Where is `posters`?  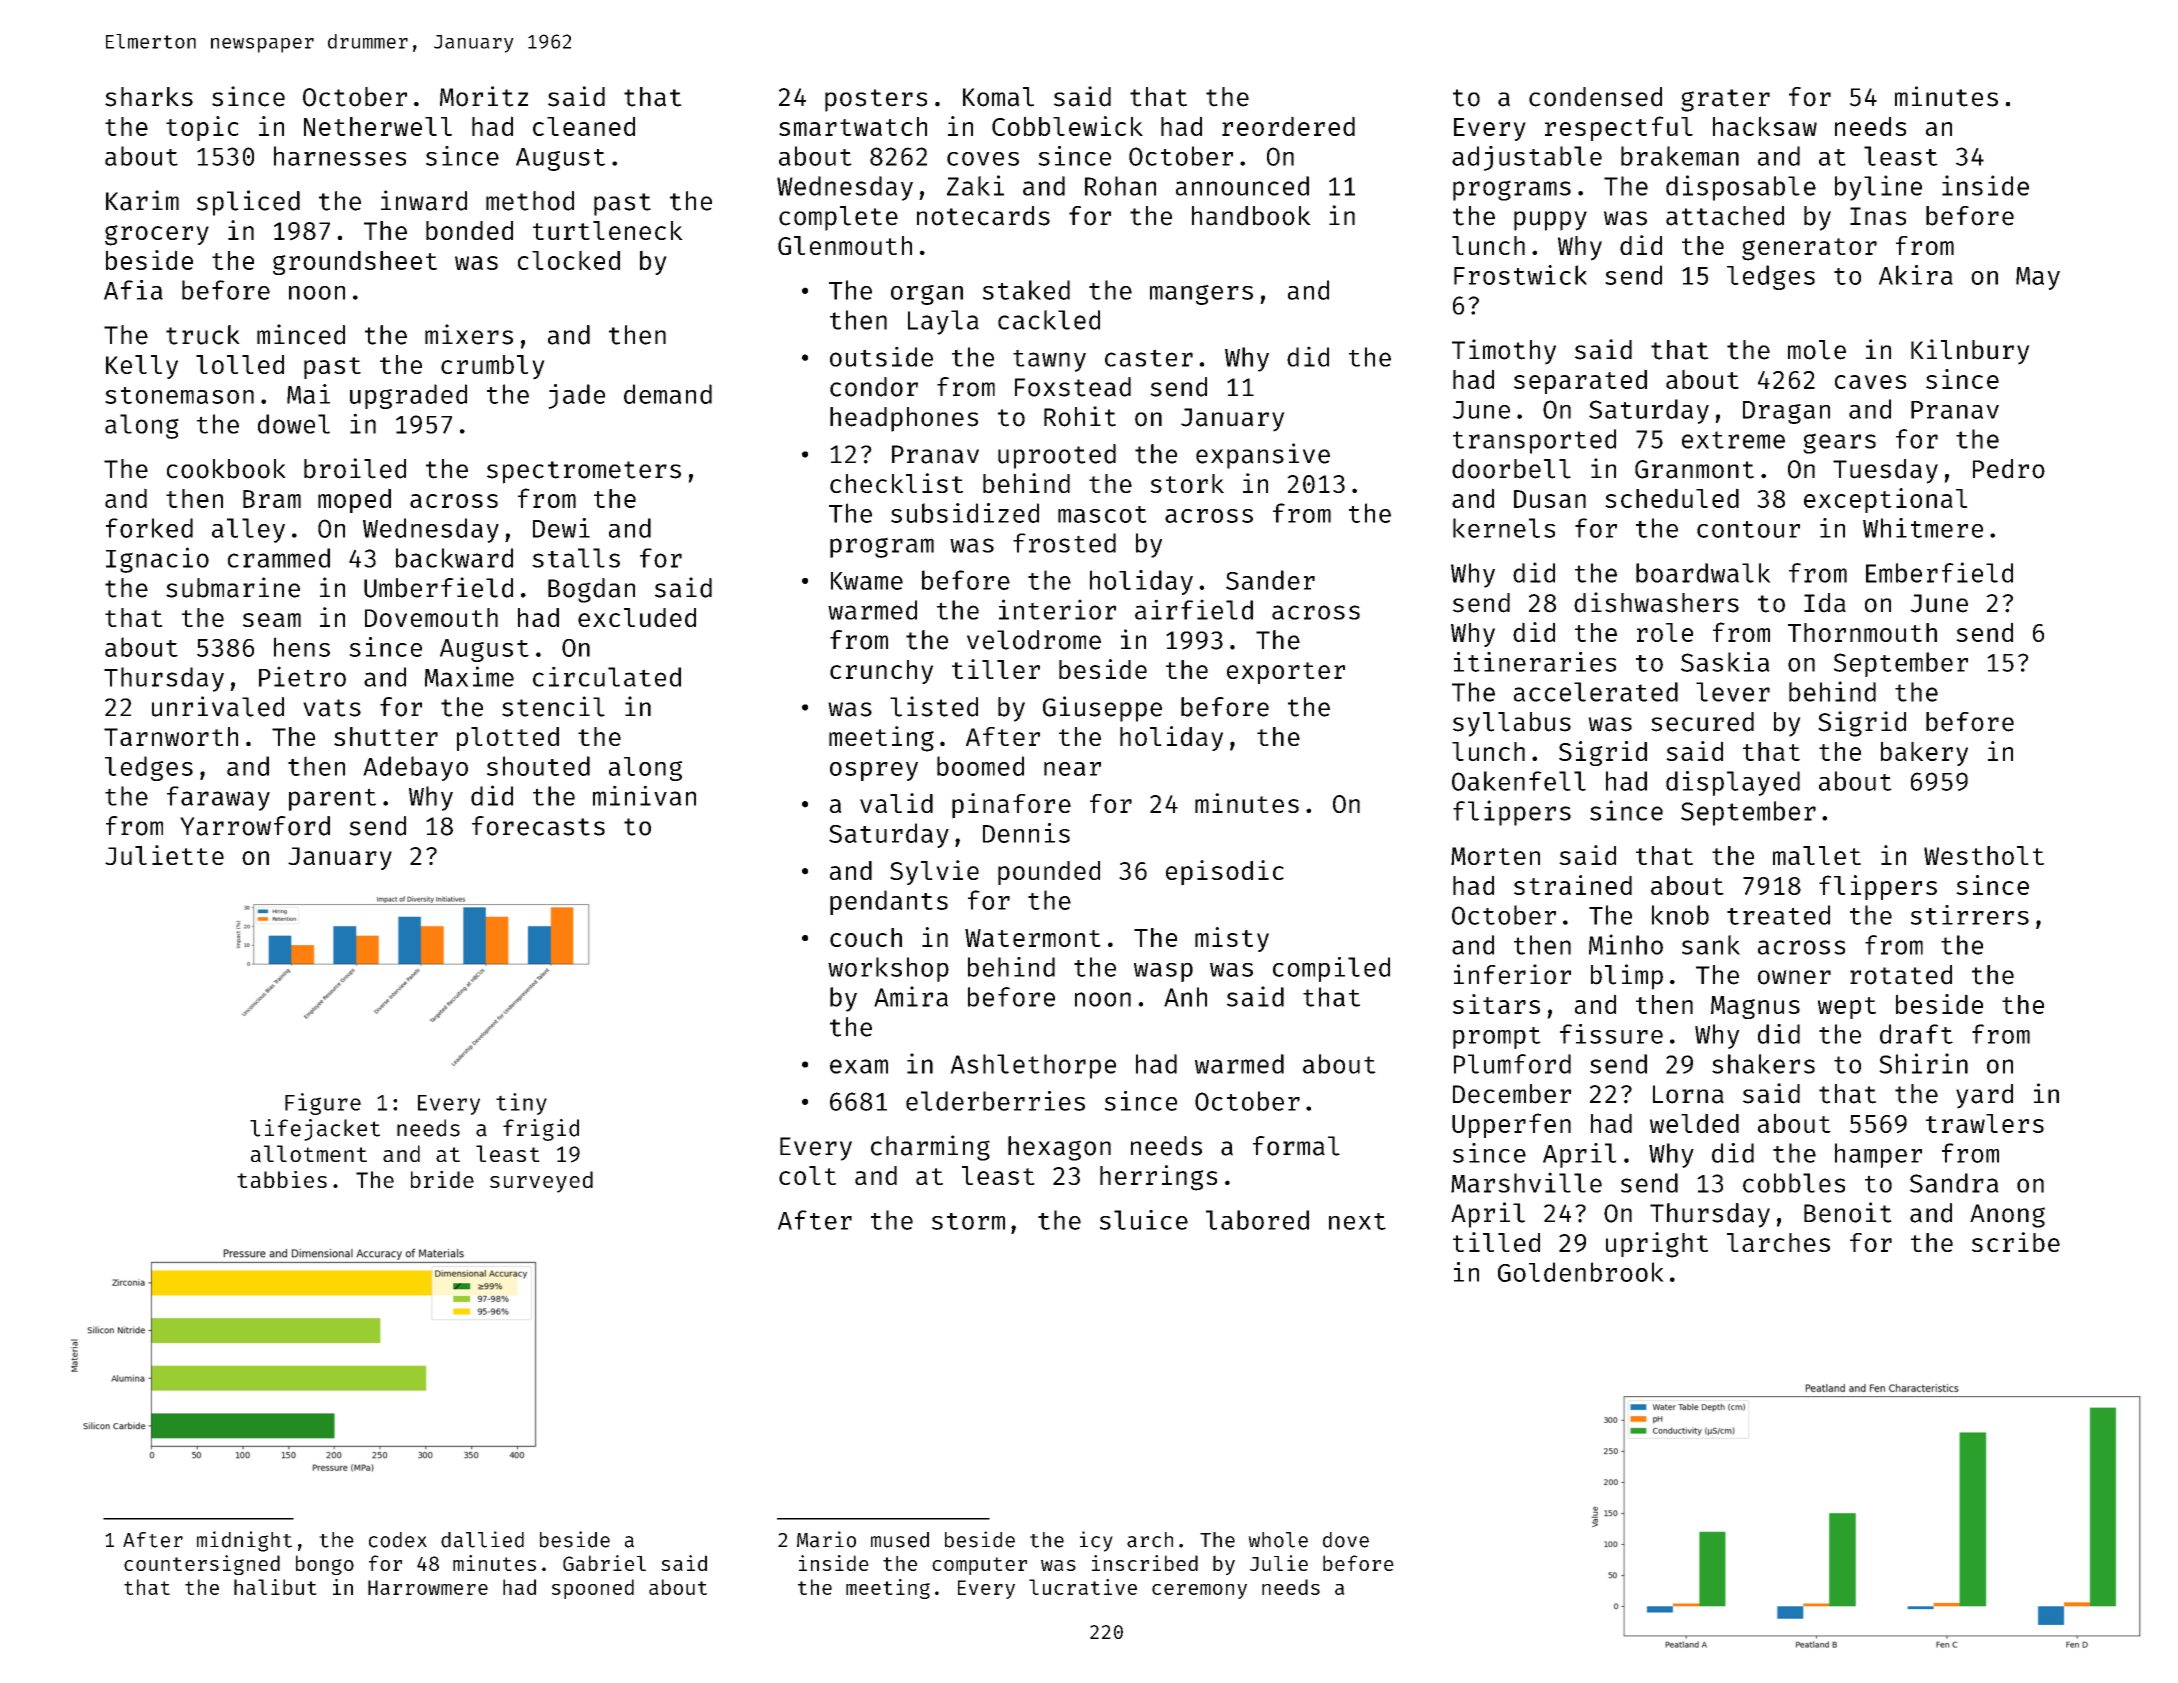 posters is located at coordinates (876, 100).
